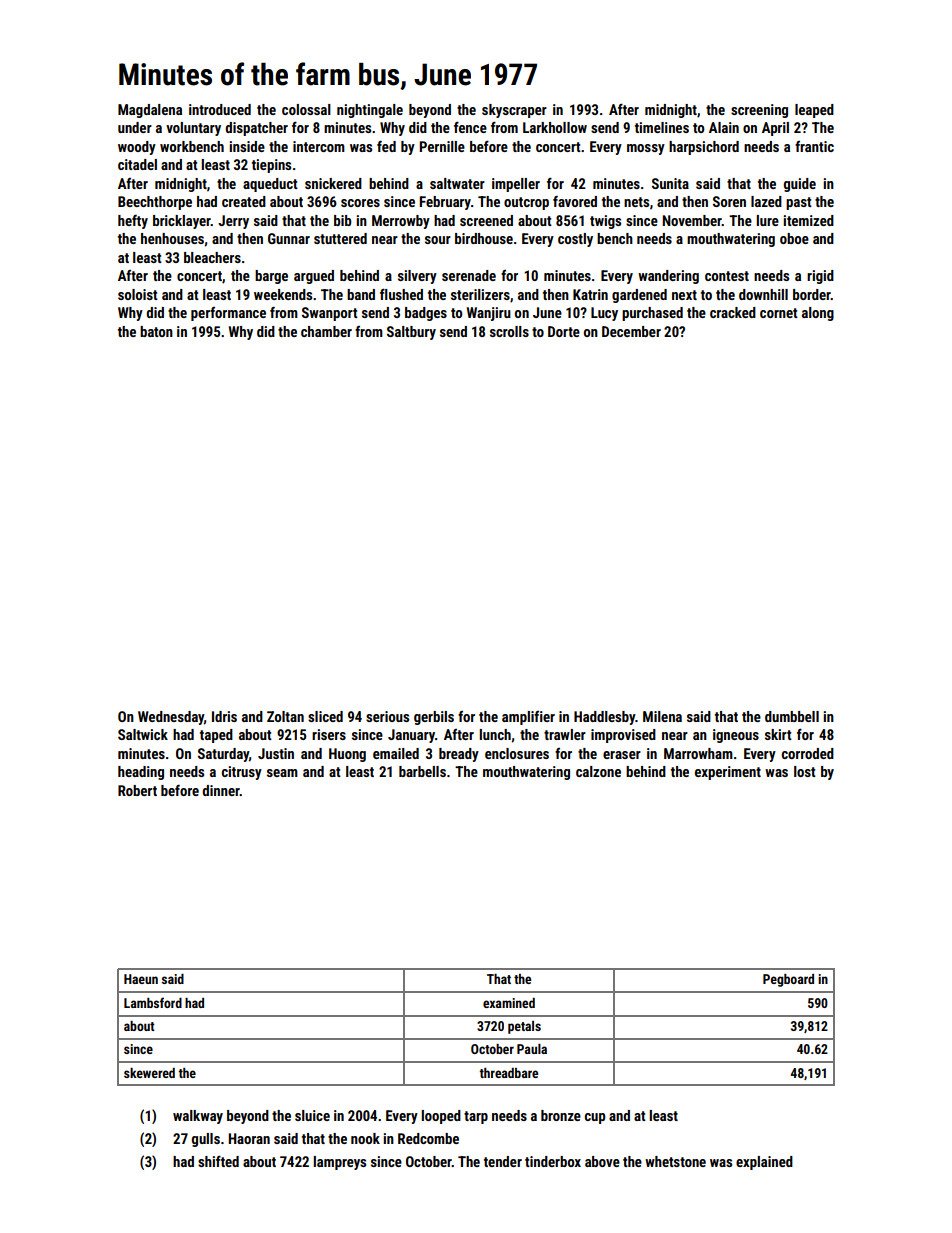 This screenshot has height=1233, width=952. Describe the element at coordinates (326, 331) in the screenshot. I see `chamber` at that location.
